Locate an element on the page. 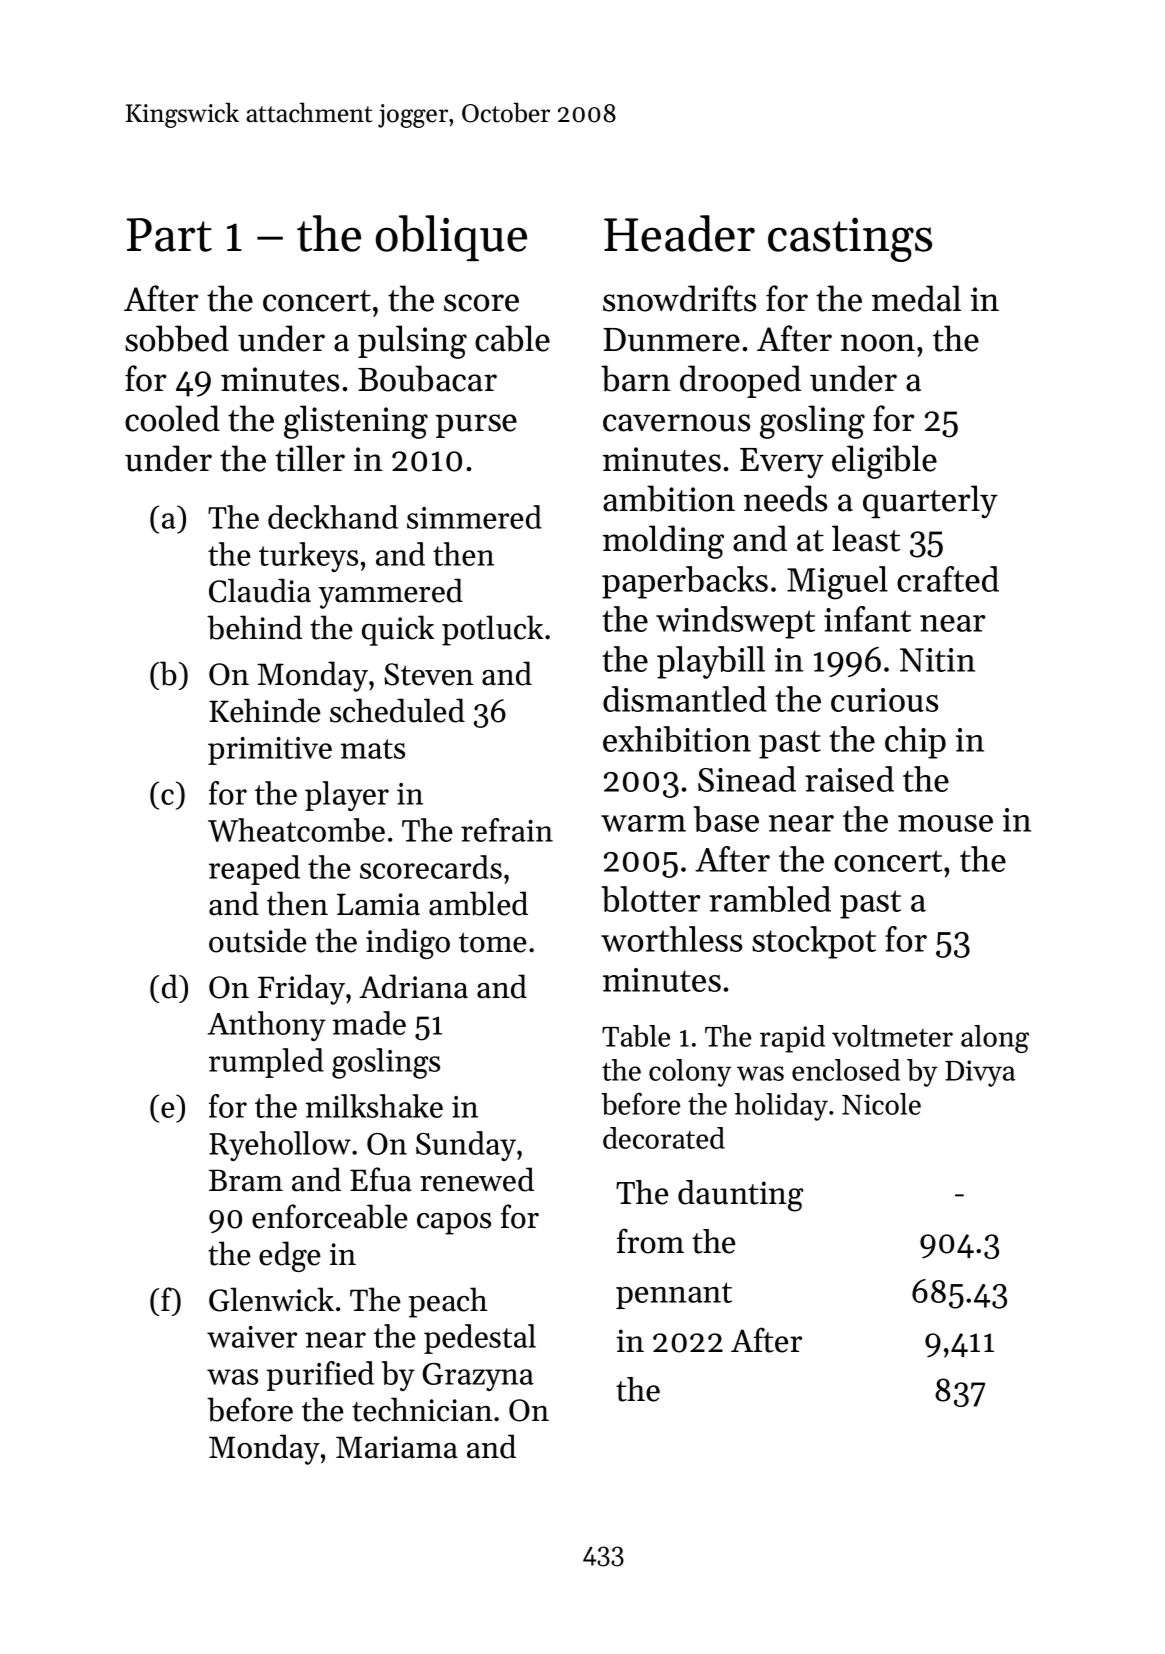  Grazyna is located at coordinates (478, 1377).
